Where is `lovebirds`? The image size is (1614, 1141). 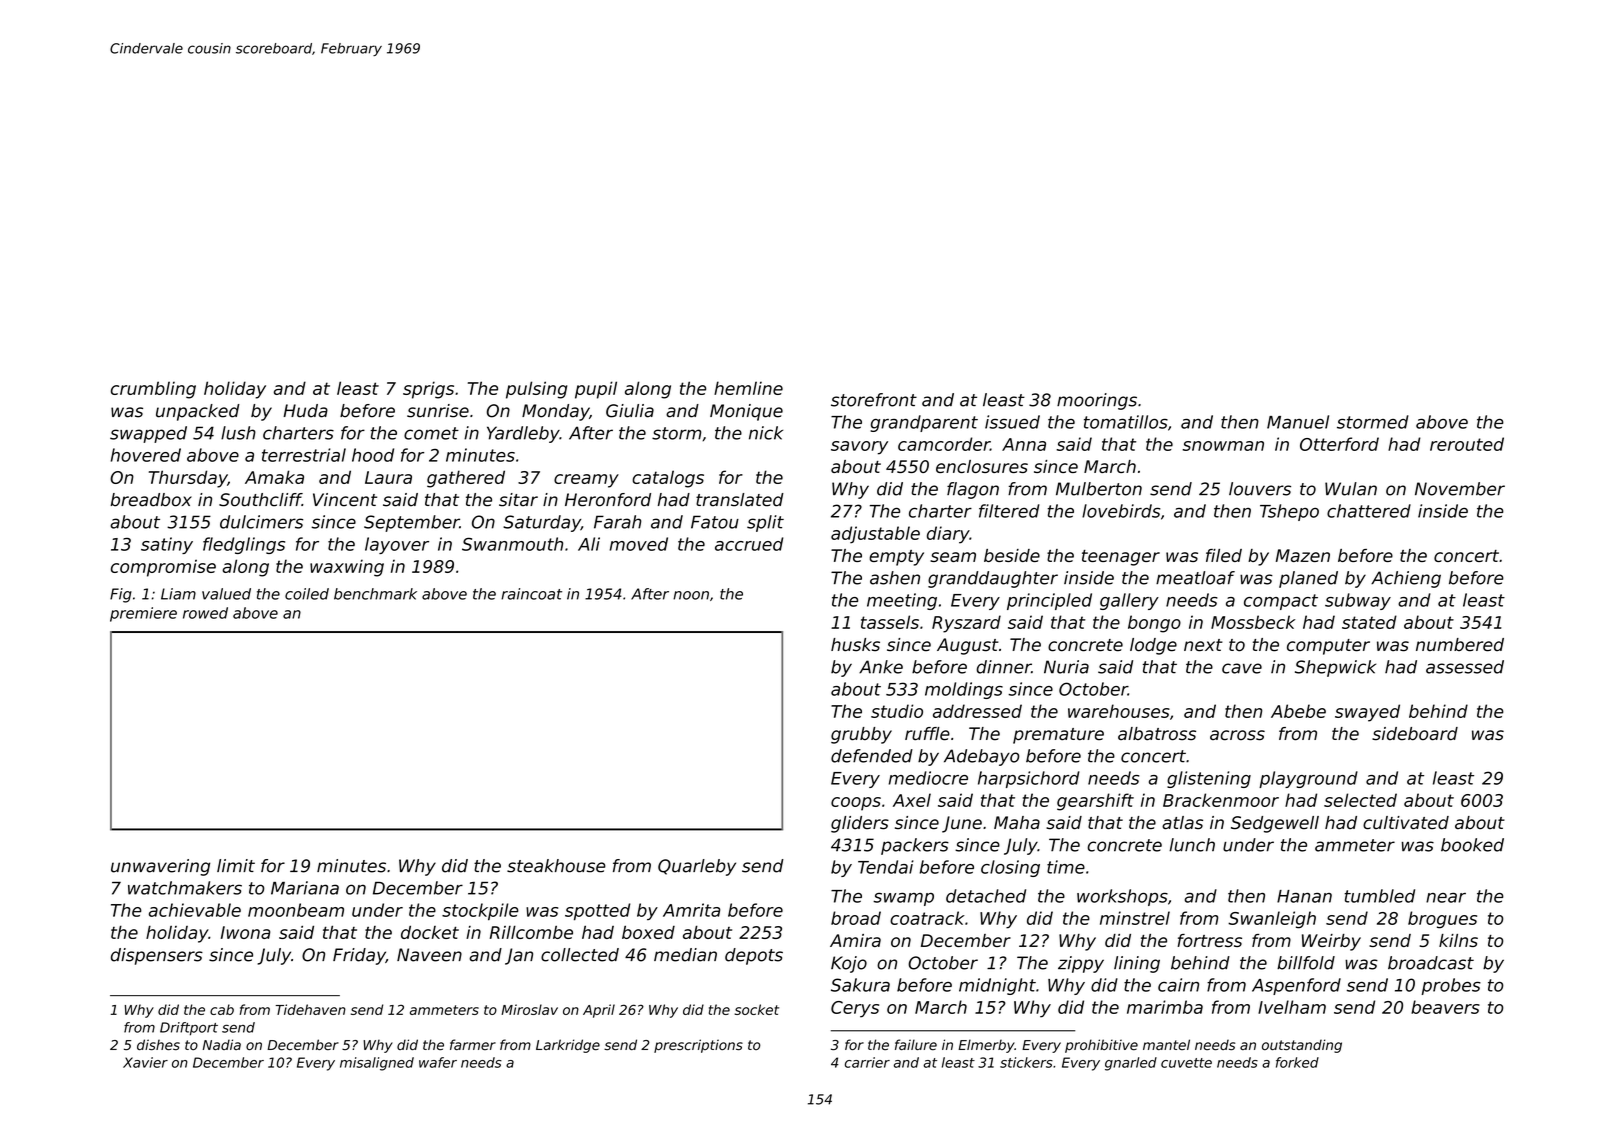
lovebirds is located at coordinates (1121, 511).
